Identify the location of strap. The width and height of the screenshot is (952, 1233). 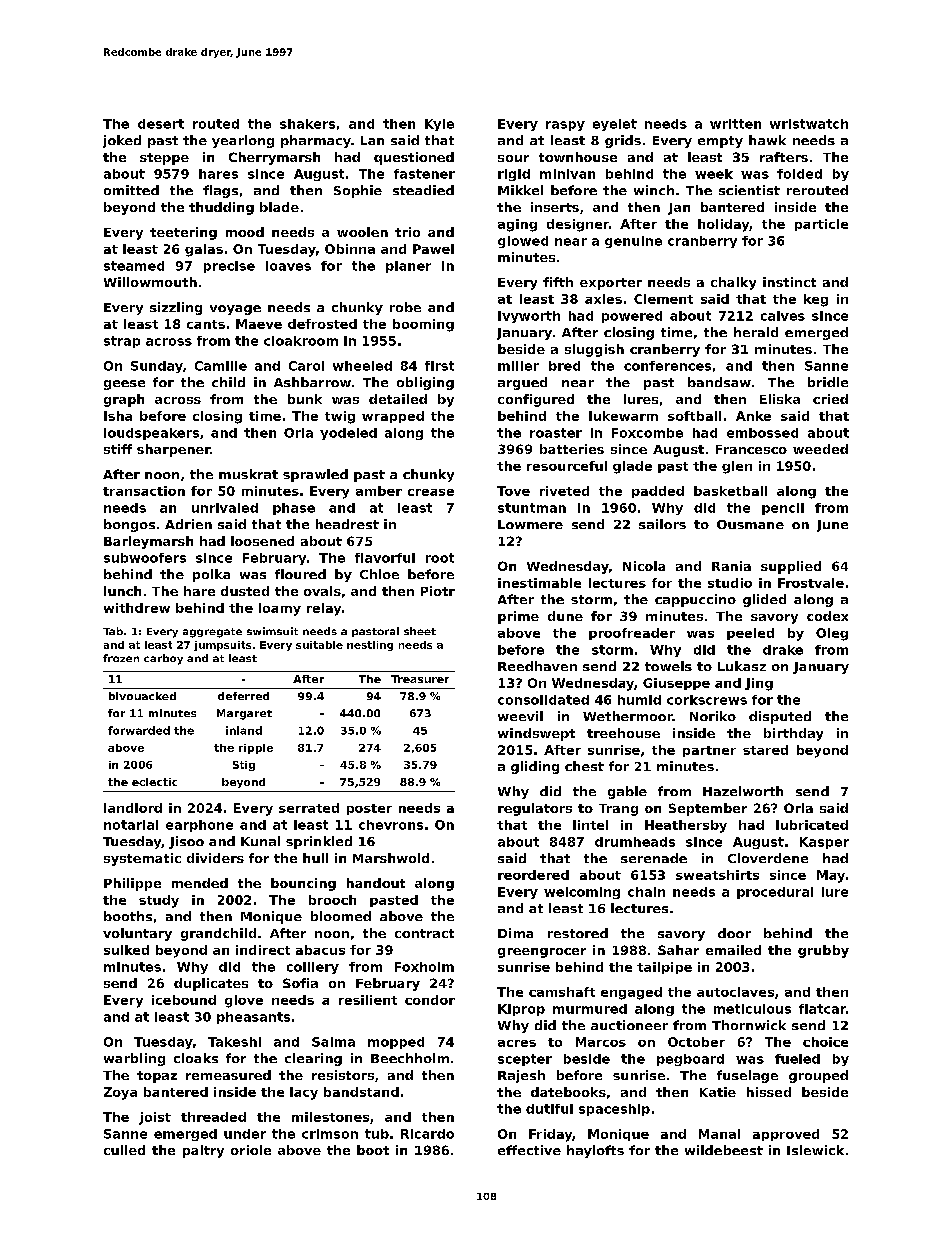
(122, 342).
